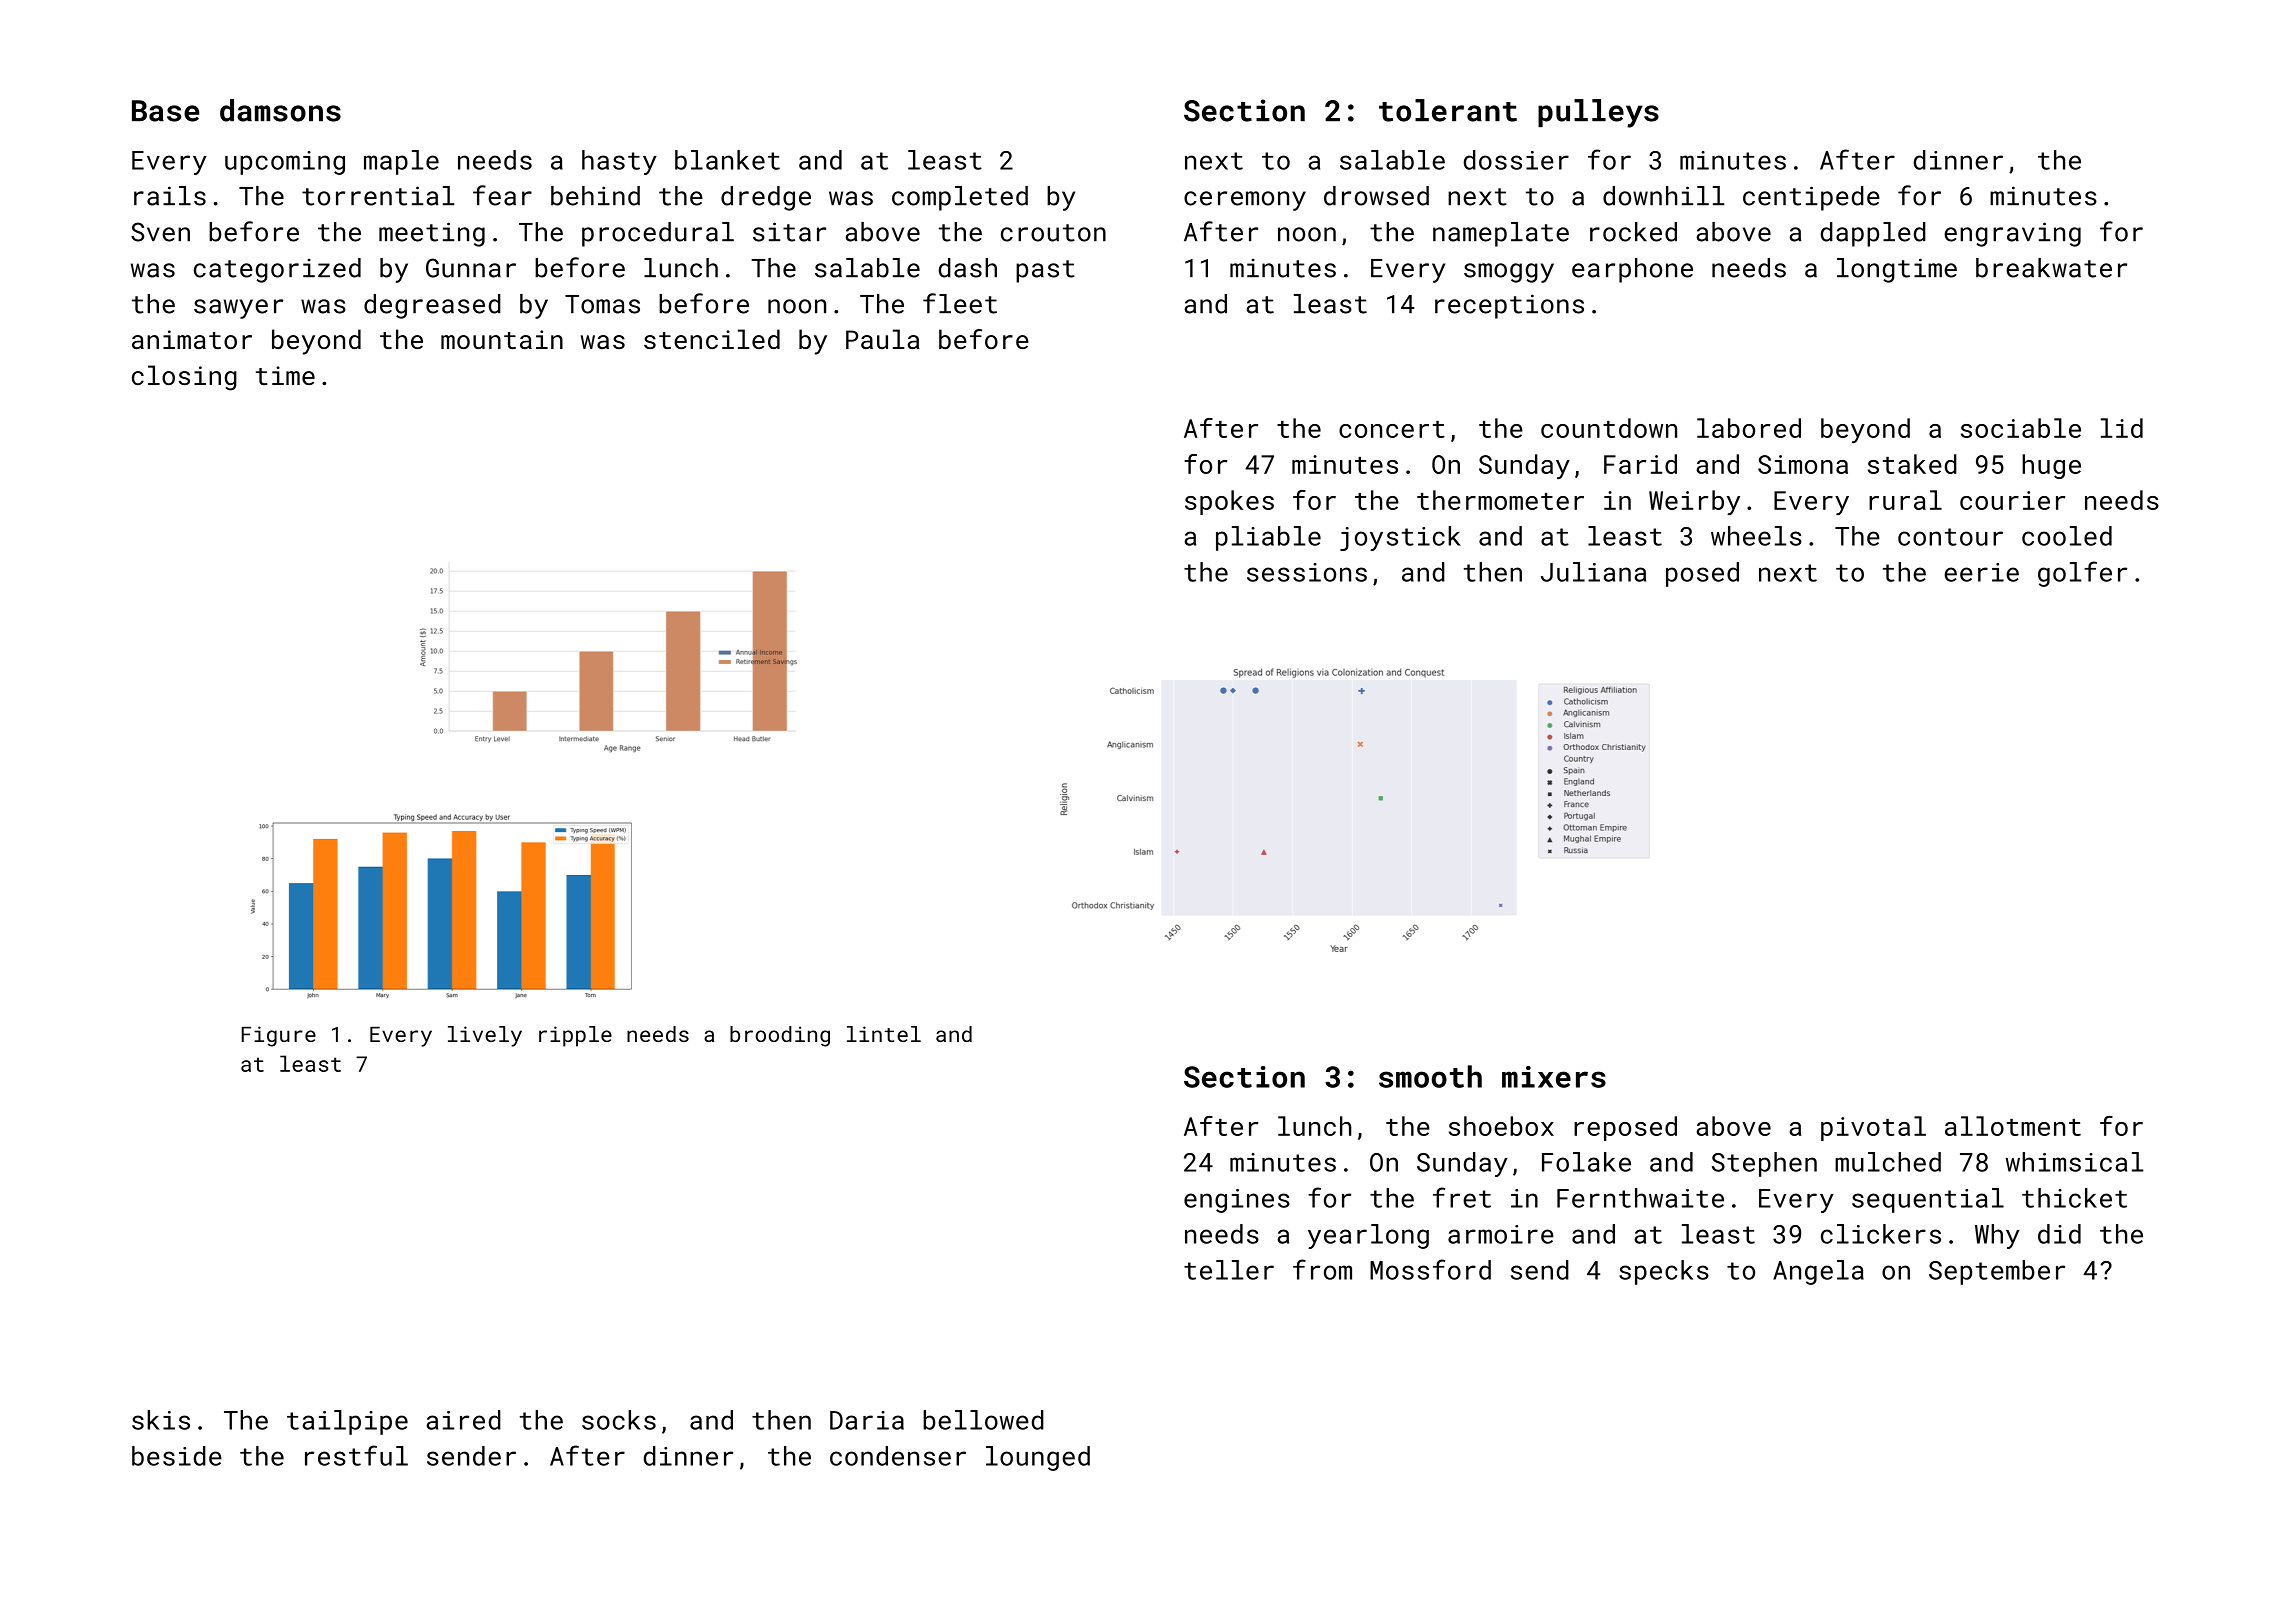 The height and width of the document is (1620, 2292). Describe the element at coordinates (356, 1455) in the document. I see `restful` at that location.
